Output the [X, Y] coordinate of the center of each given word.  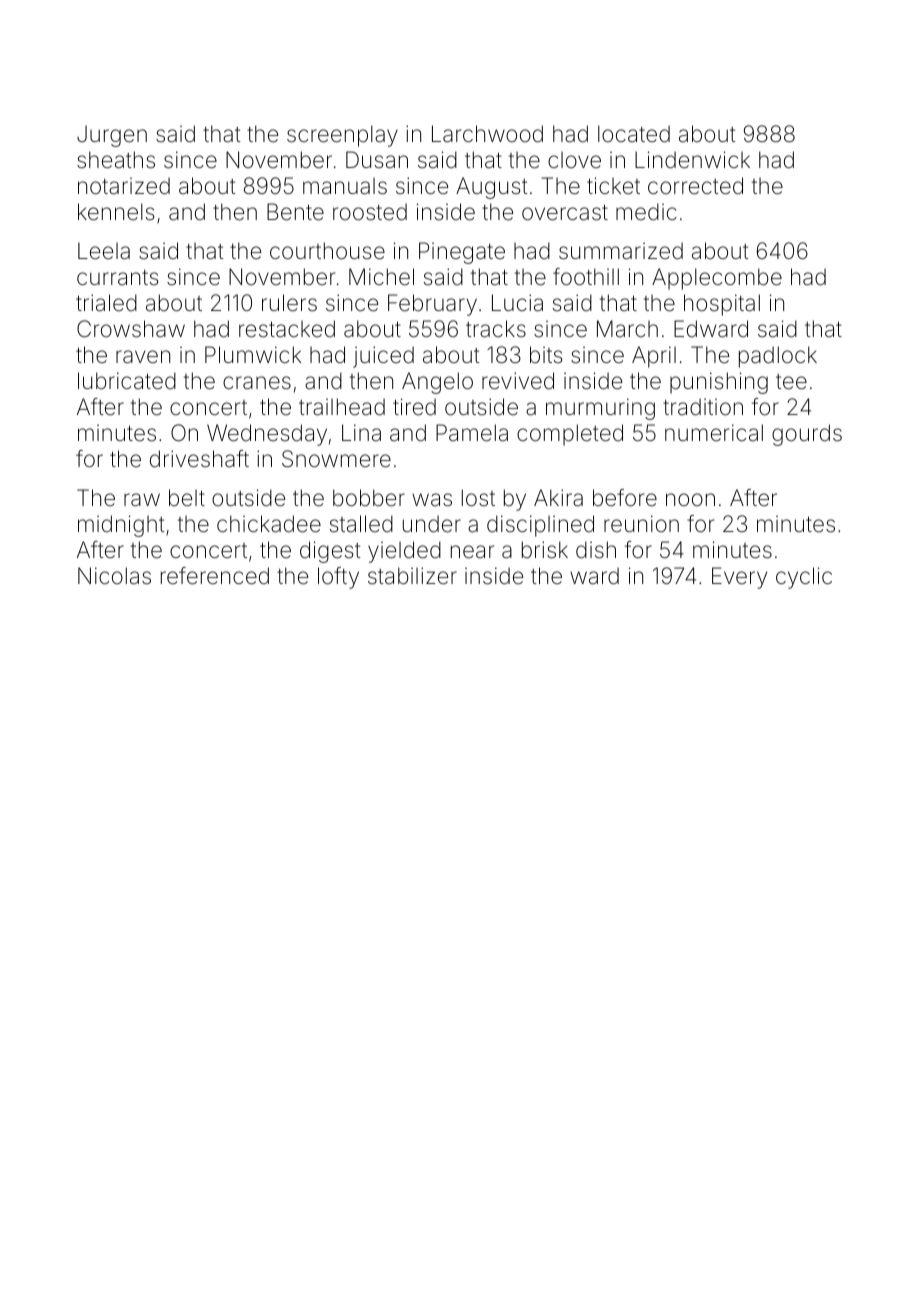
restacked [287, 329]
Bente [295, 212]
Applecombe [717, 279]
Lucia [517, 303]
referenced [215, 576]
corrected [695, 186]
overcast [565, 212]
